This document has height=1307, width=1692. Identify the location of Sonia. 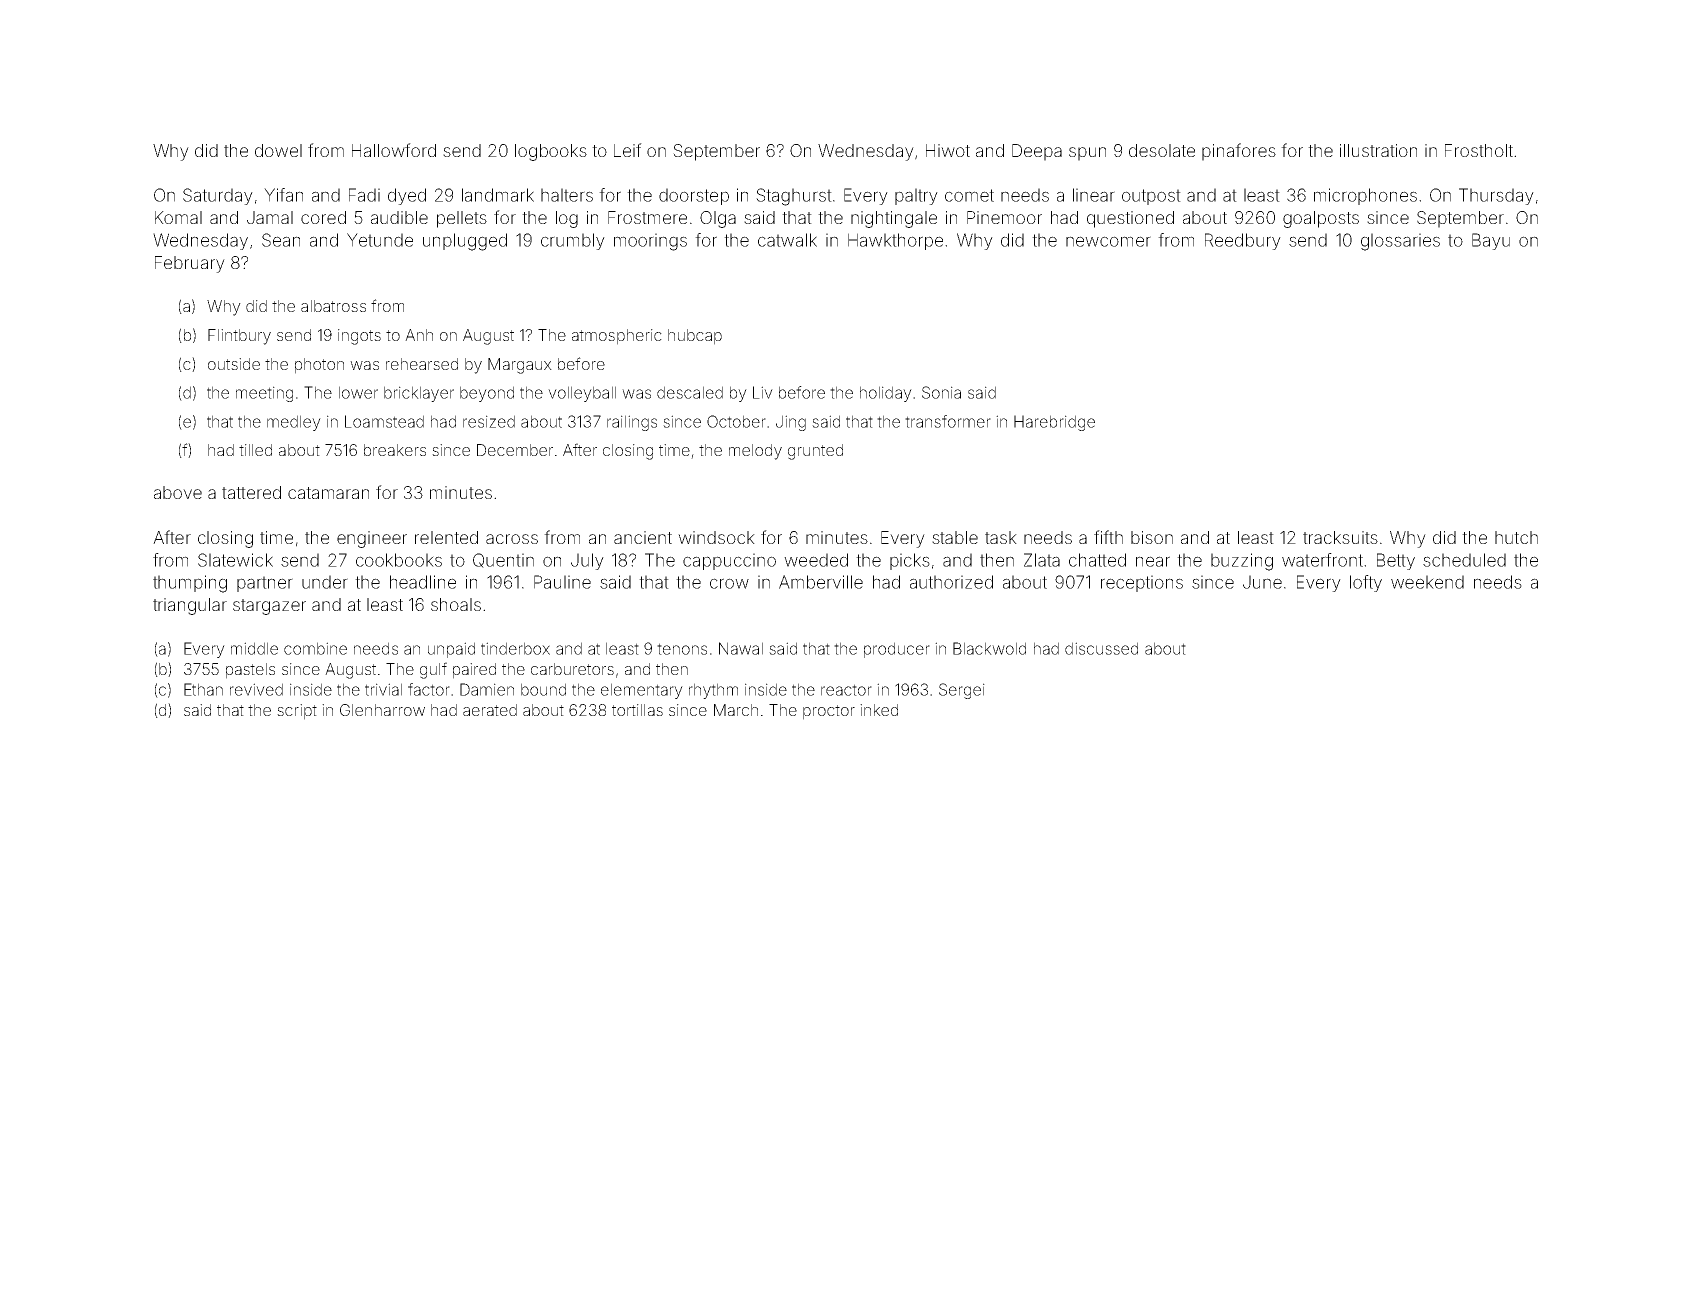
(941, 392).
